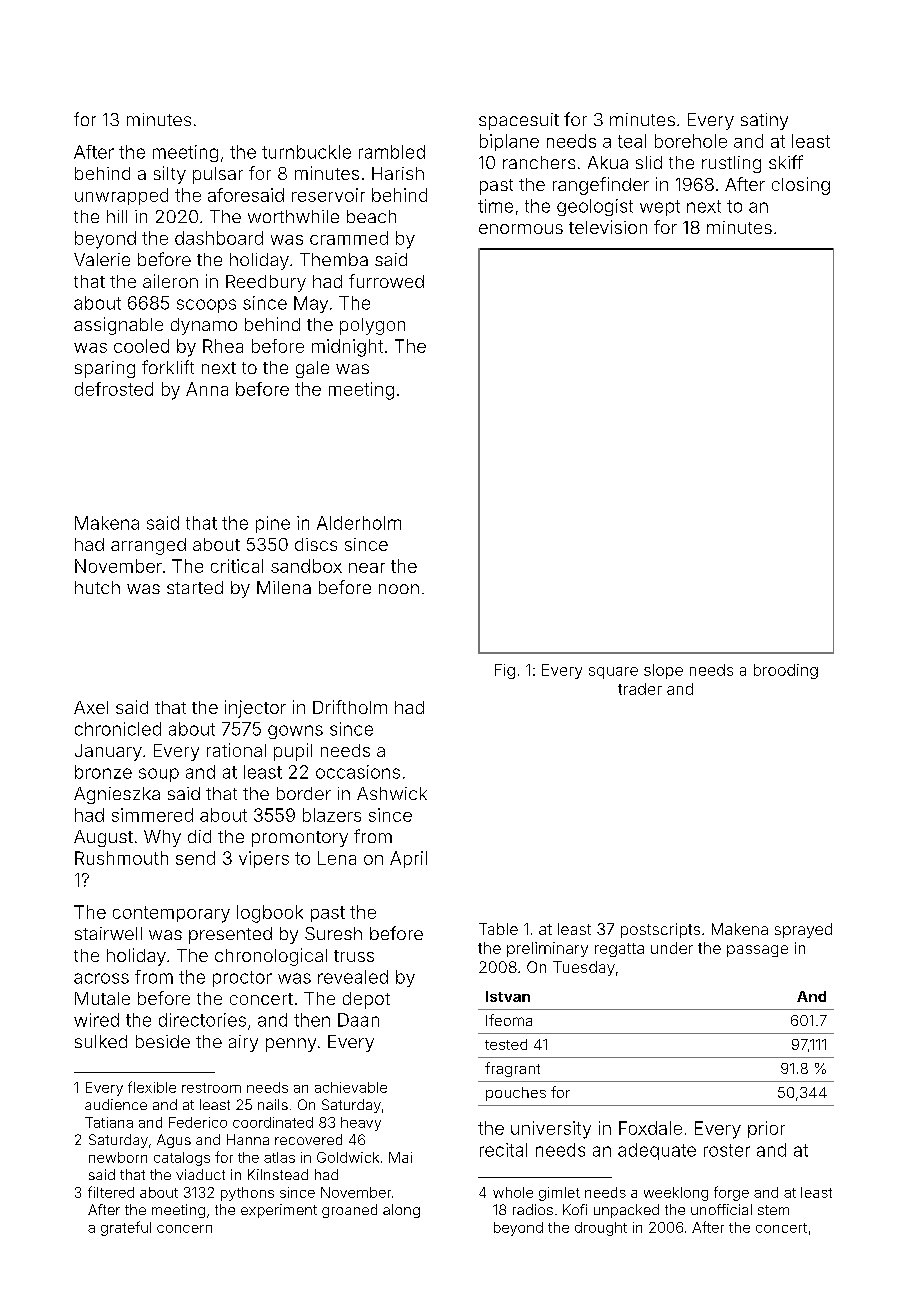  I want to click on sandbox, so click(306, 566).
